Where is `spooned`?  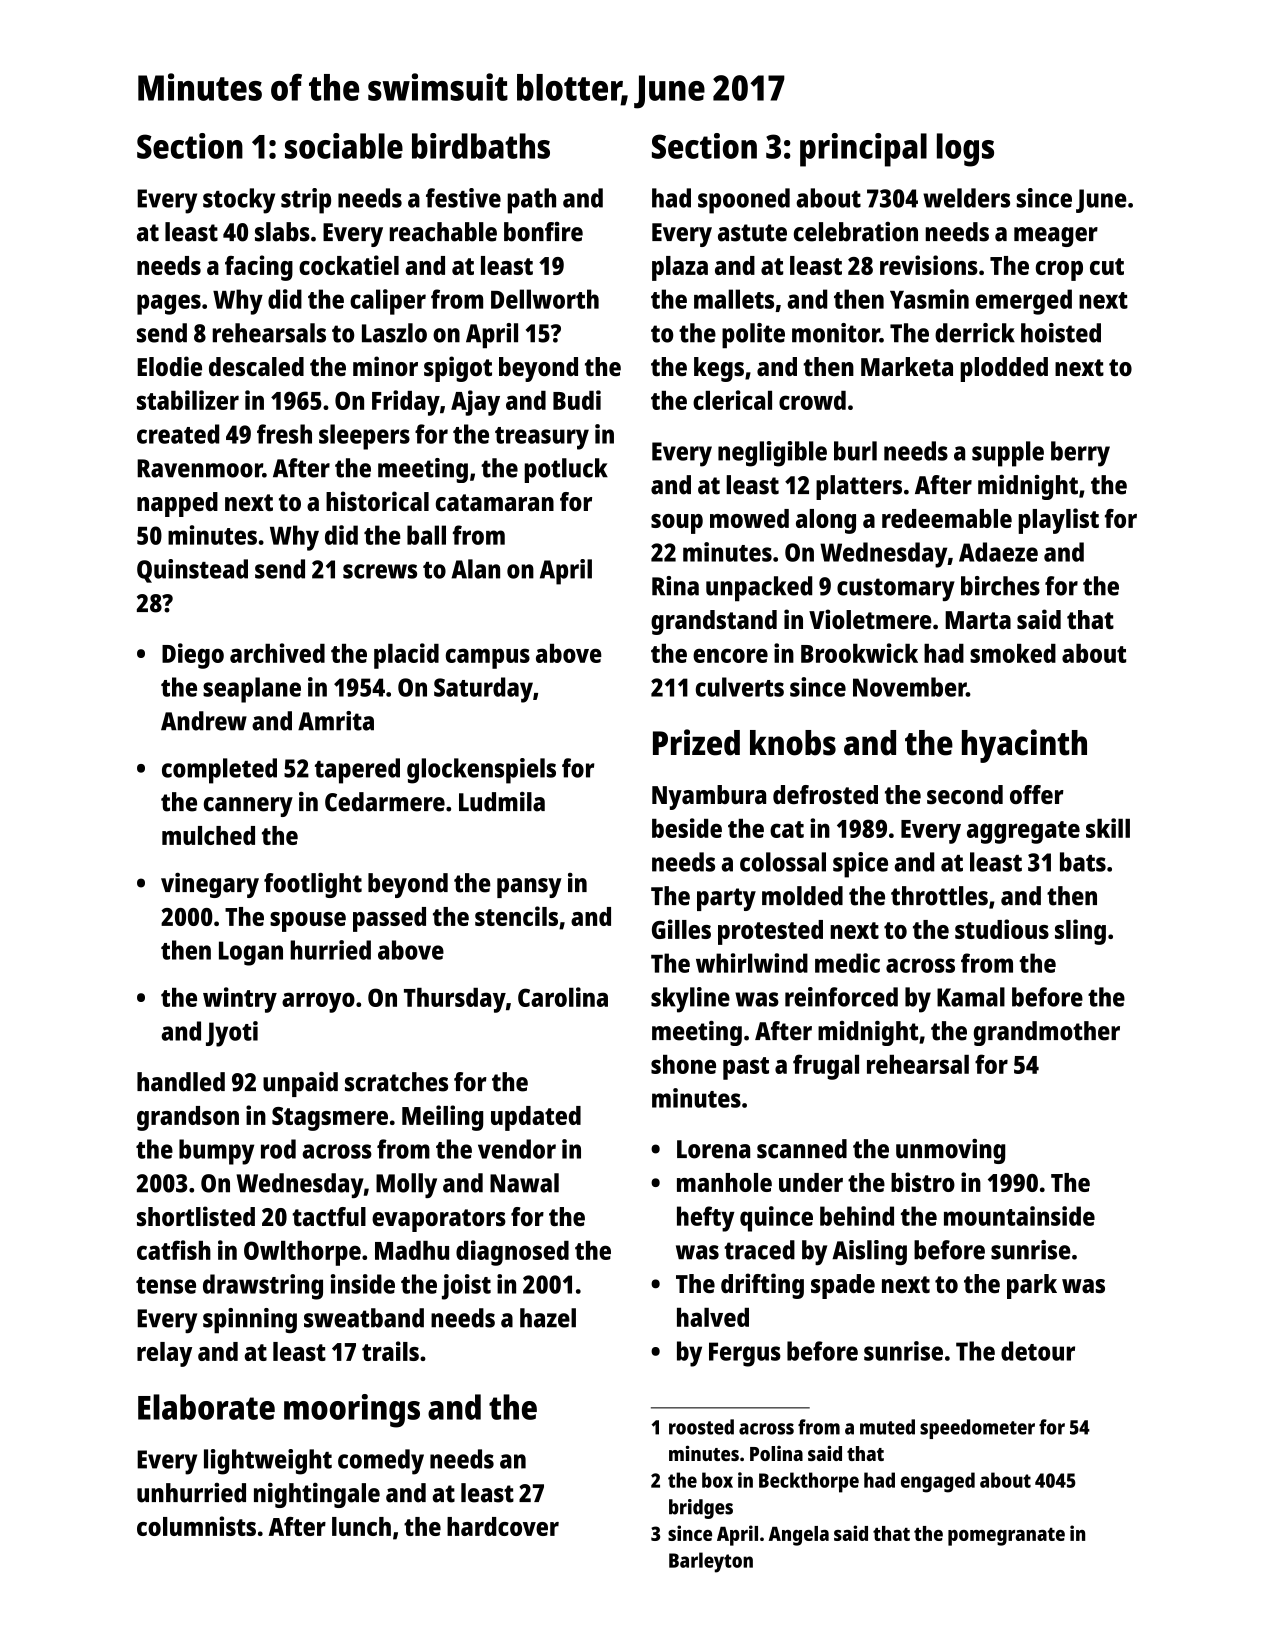 spooned is located at coordinates (744, 201).
